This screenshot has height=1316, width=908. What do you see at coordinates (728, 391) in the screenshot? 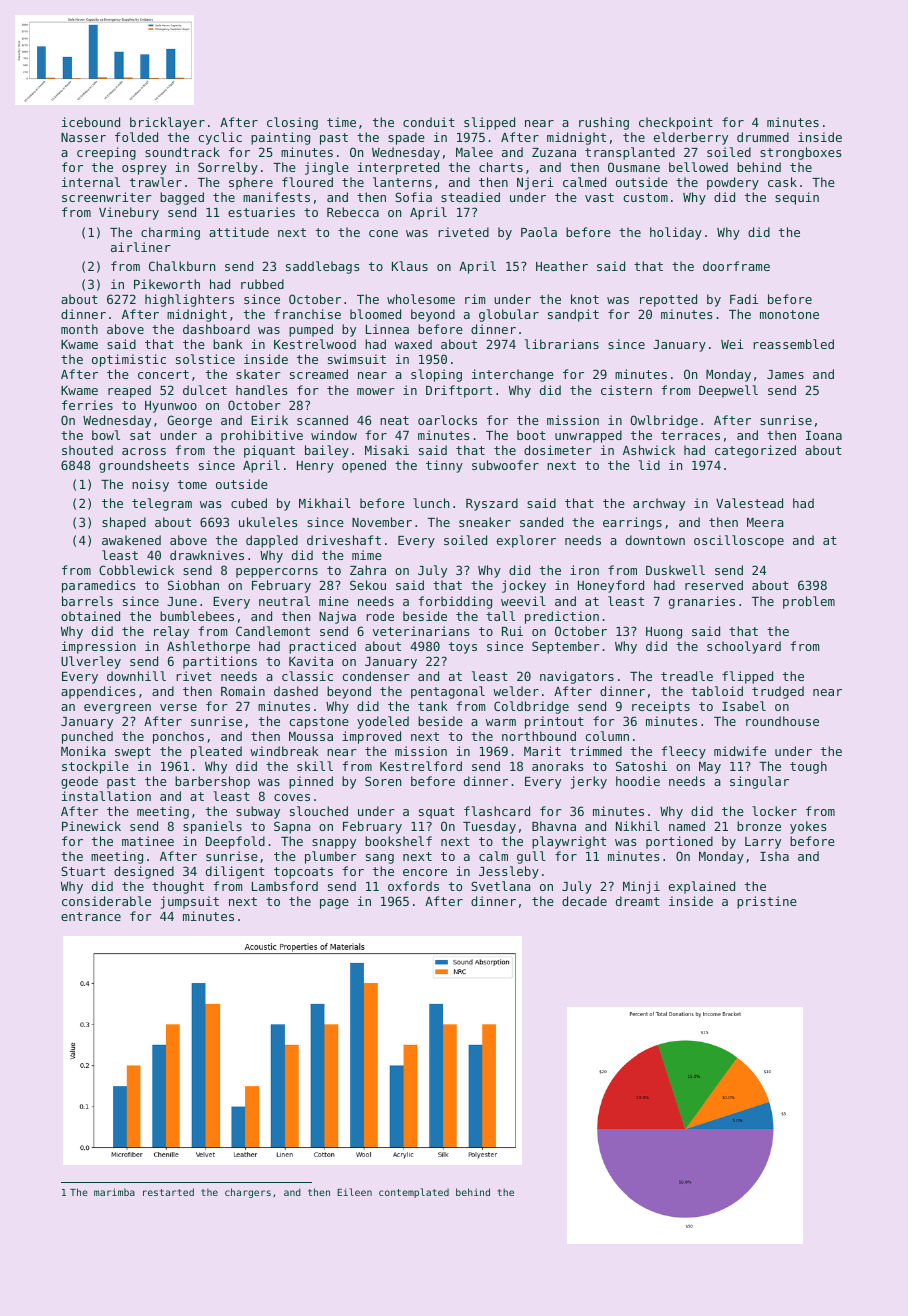
I see `Deepwell` at bounding box center [728, 391].
